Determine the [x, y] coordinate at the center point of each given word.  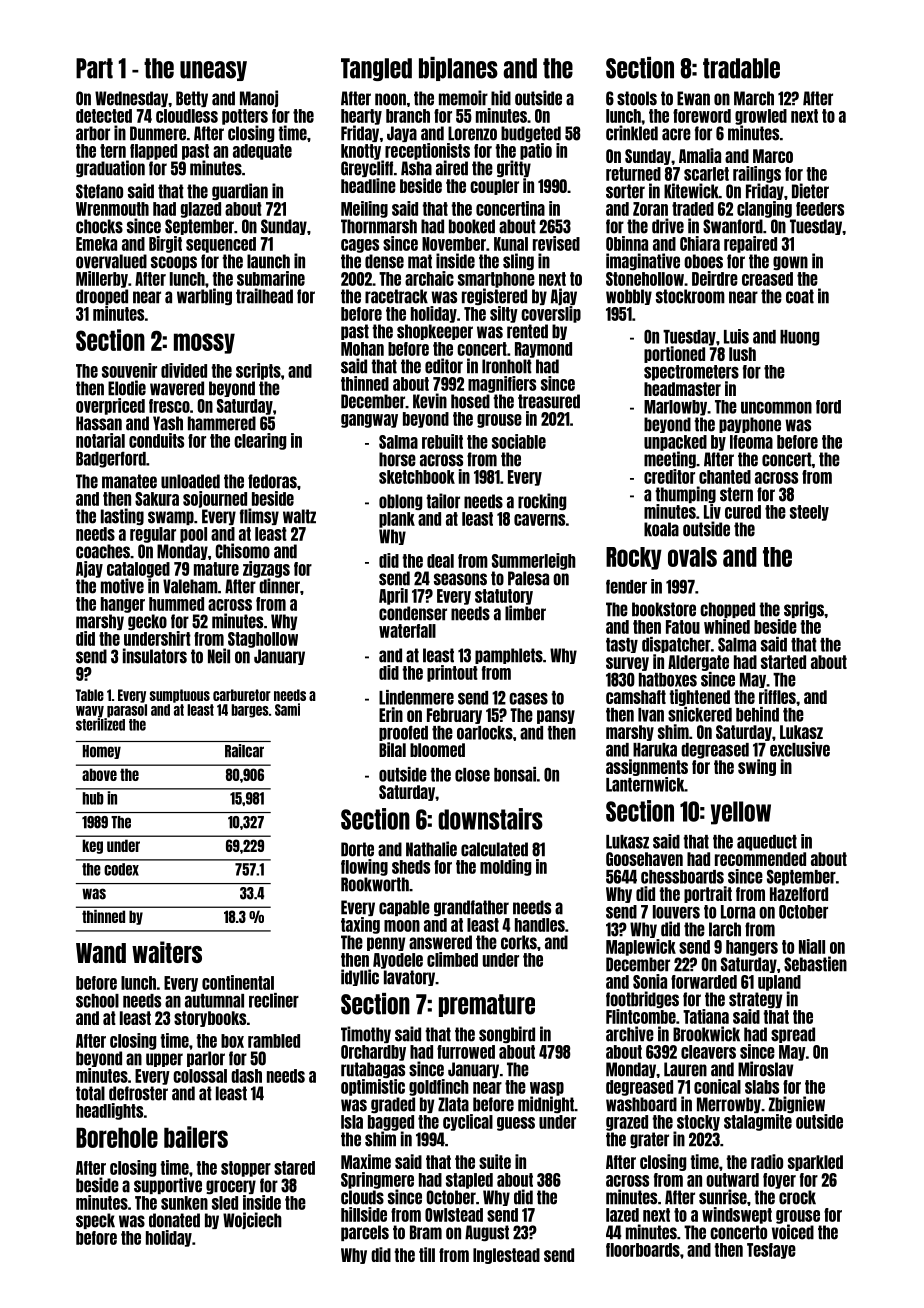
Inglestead [506, 1256]
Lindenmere [416, 697]
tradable [741, 68]
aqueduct [767, 843]
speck [95, 1221]
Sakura [157, 499]
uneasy [213, 71]
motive [122, 586]
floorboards [643, 1250]
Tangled [376, 69]
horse [397, 459]
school [97, 1001]
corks [519, 942]
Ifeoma [751, 442]
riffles [777, 696]
